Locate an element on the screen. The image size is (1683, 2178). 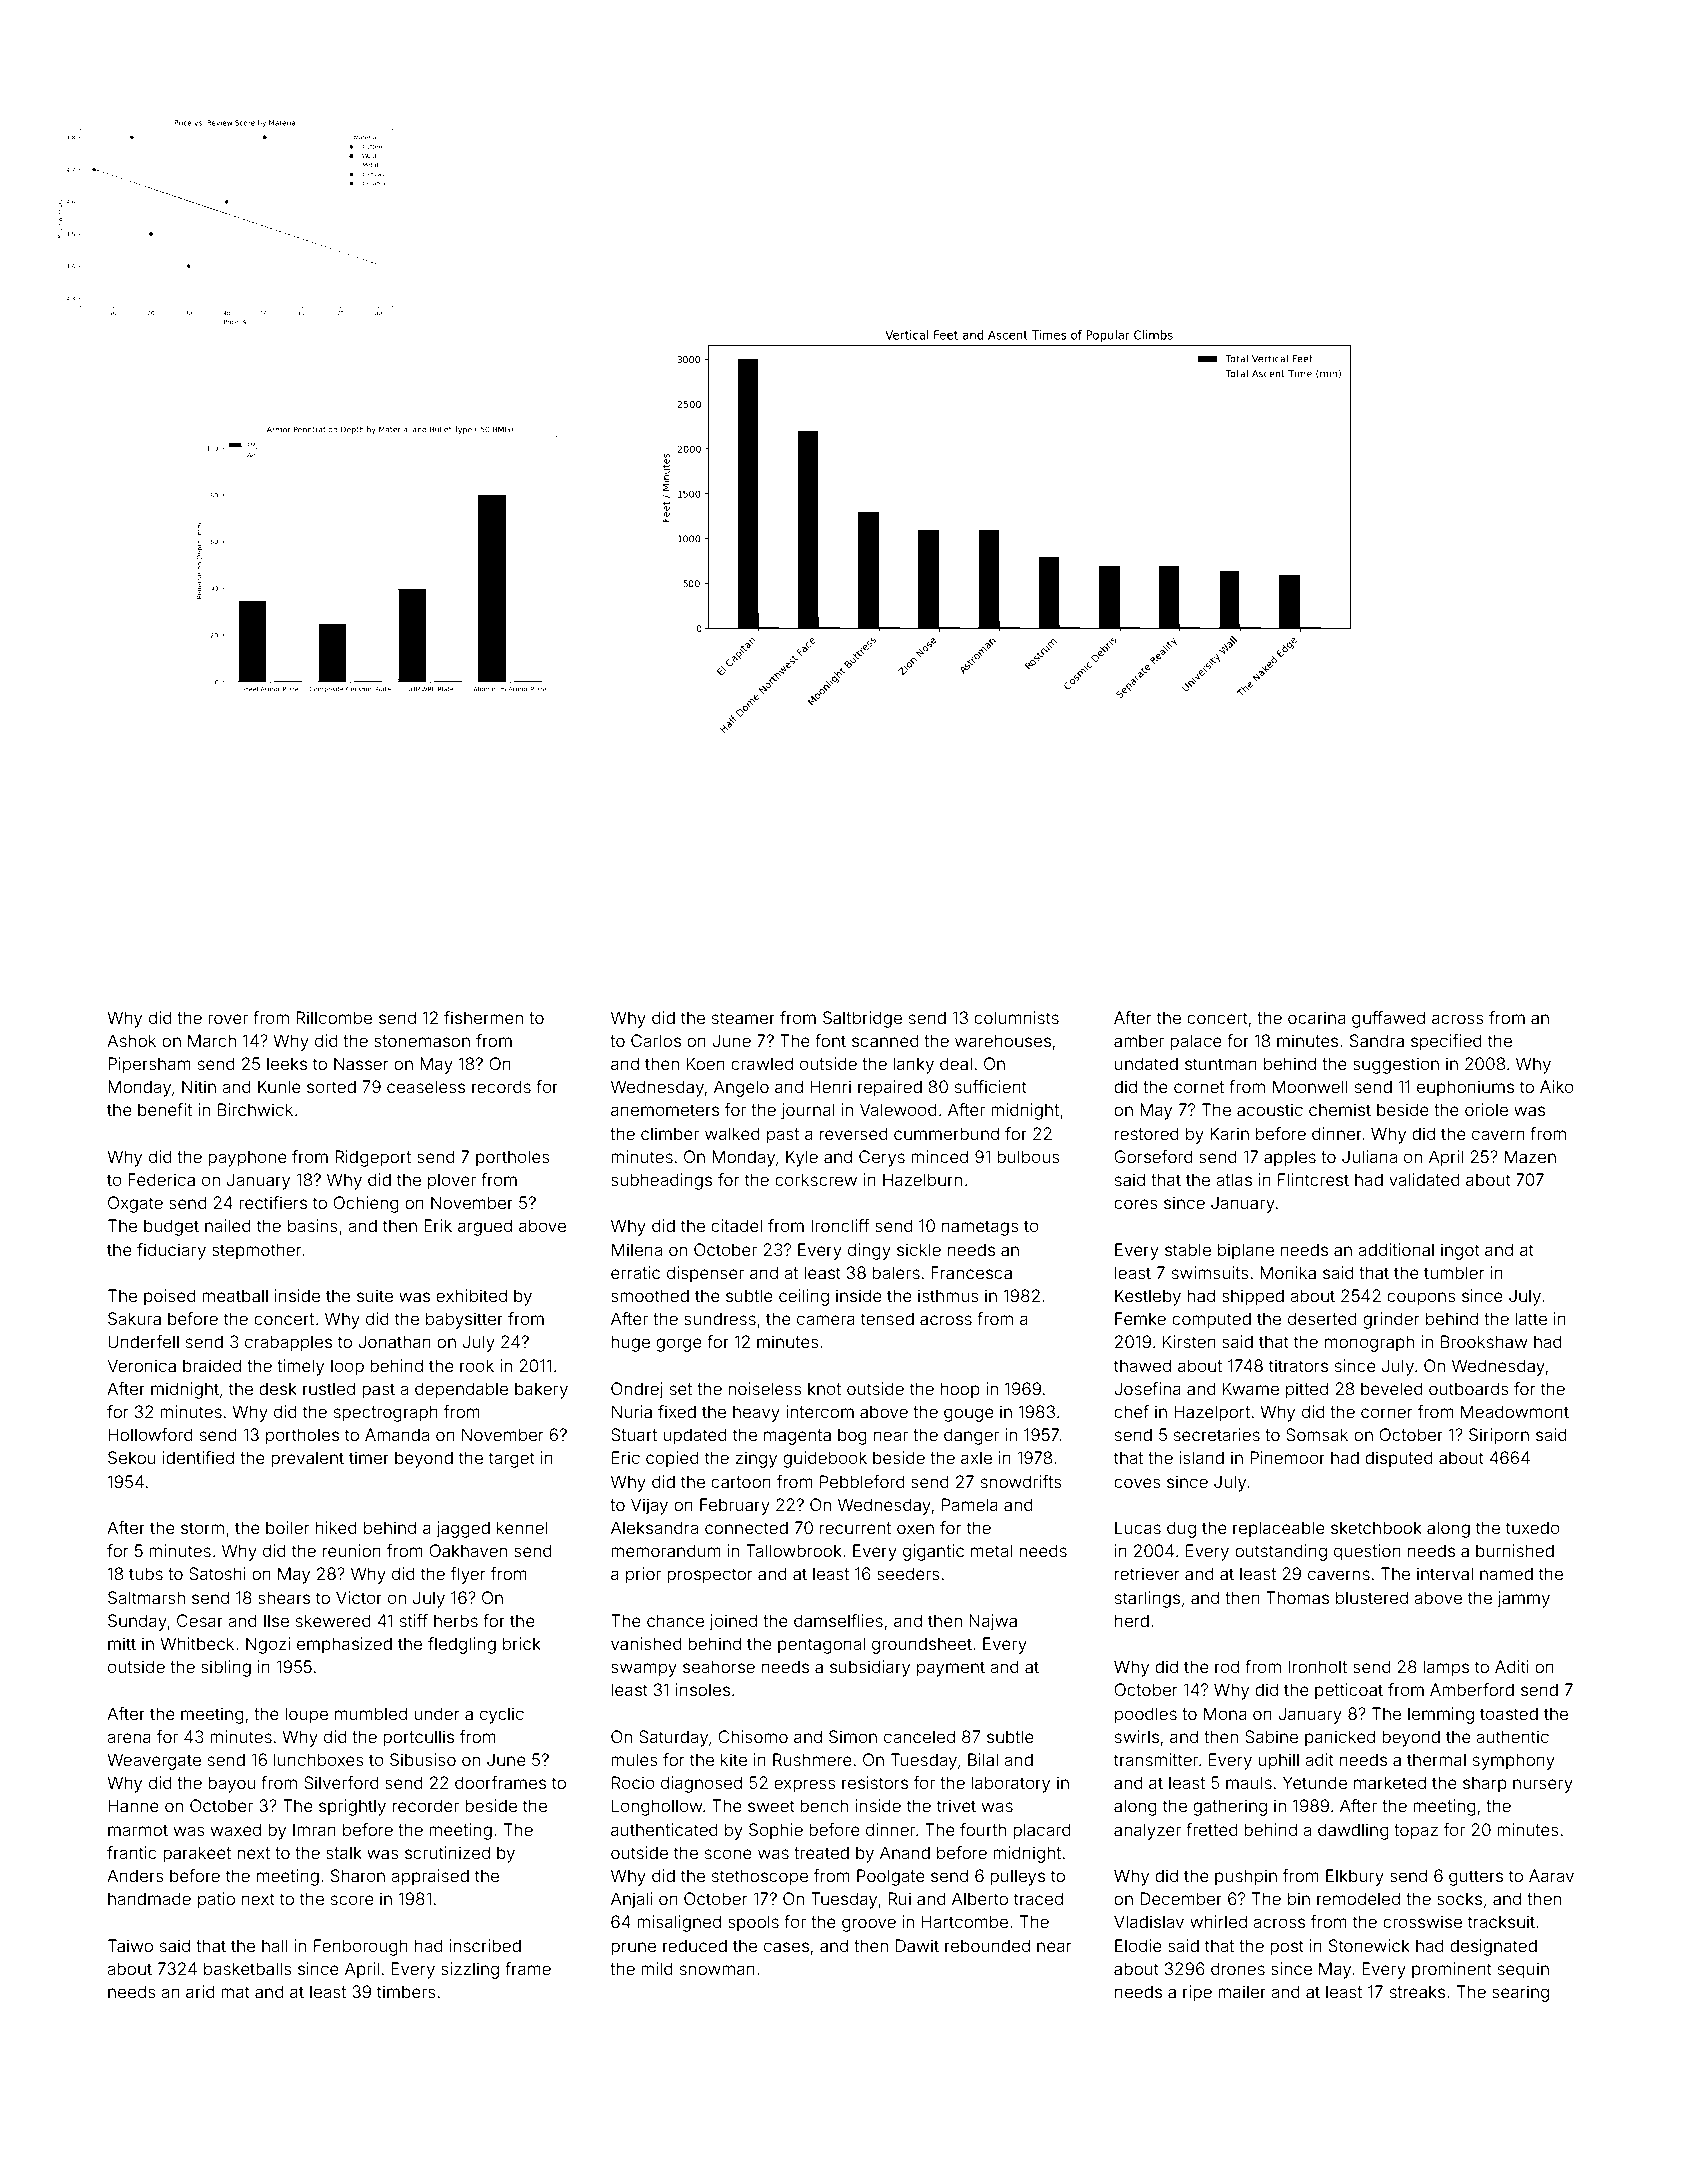
dug is located at coordinates (1181, 1529).
